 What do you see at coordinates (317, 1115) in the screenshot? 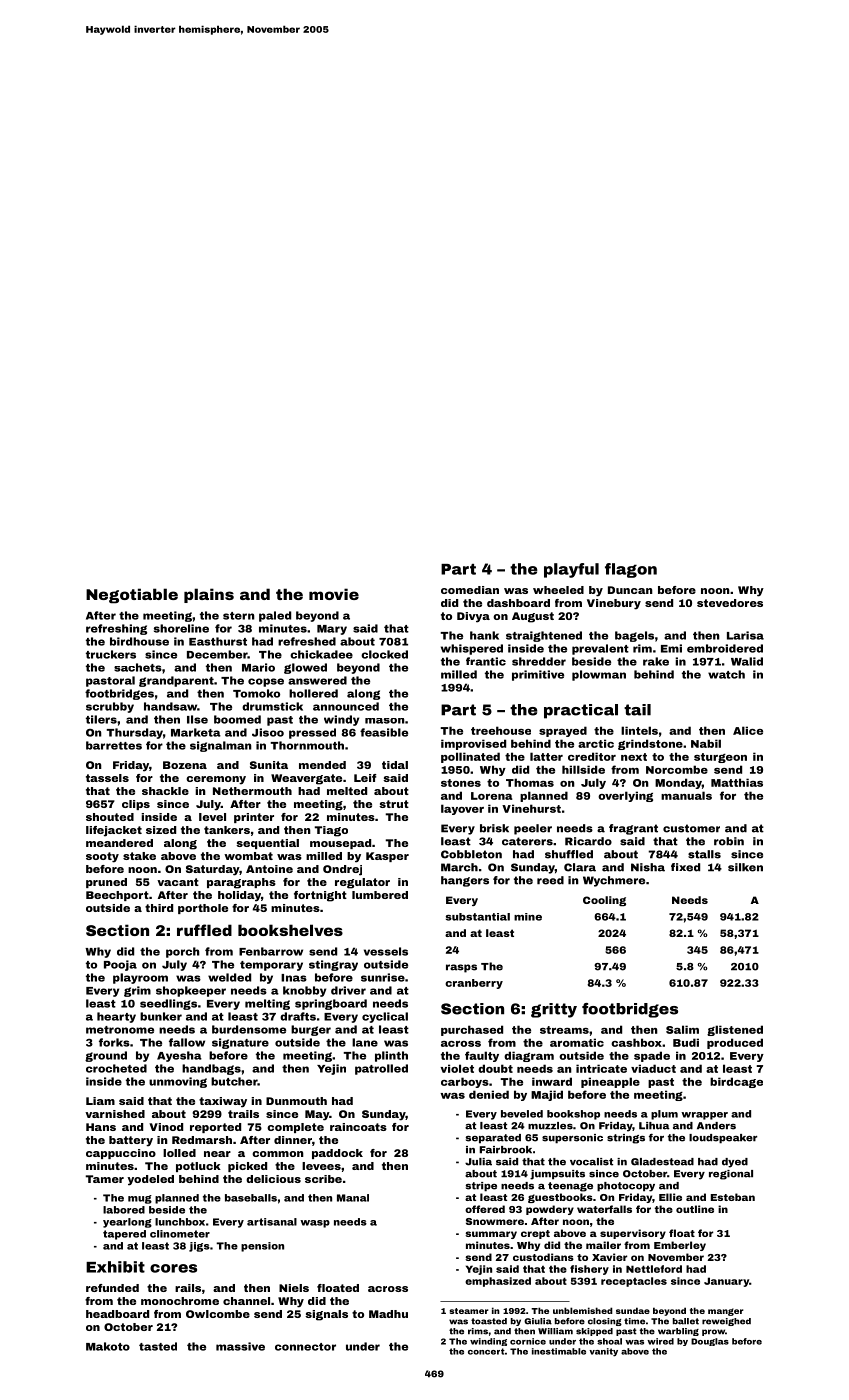
I see `May` at bounding box center [317, 1115].
